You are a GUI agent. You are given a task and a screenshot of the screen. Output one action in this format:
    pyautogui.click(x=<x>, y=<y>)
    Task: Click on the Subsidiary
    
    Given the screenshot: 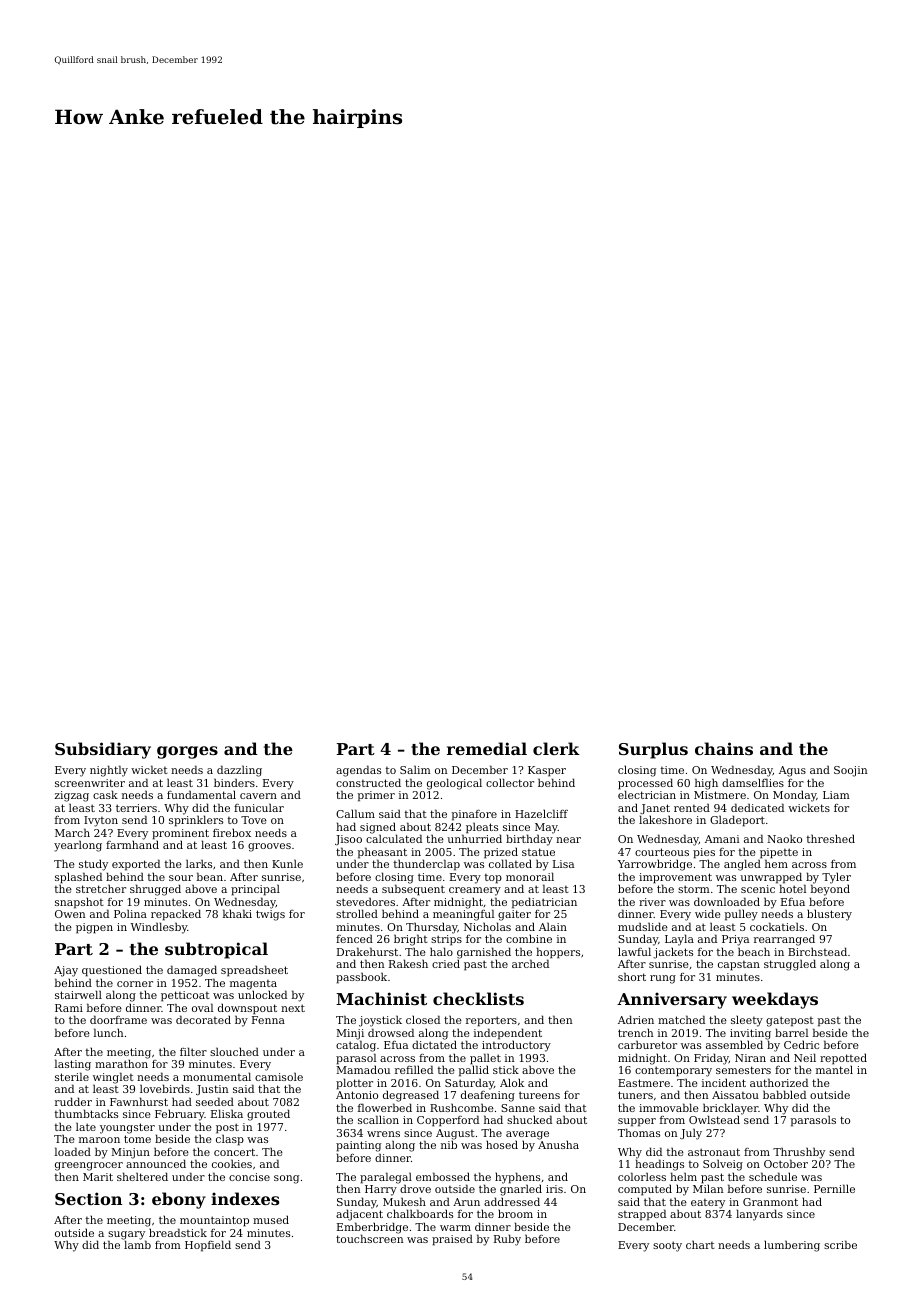 What is the action you would take?
    pyautogui.click(x=103, y=750)
